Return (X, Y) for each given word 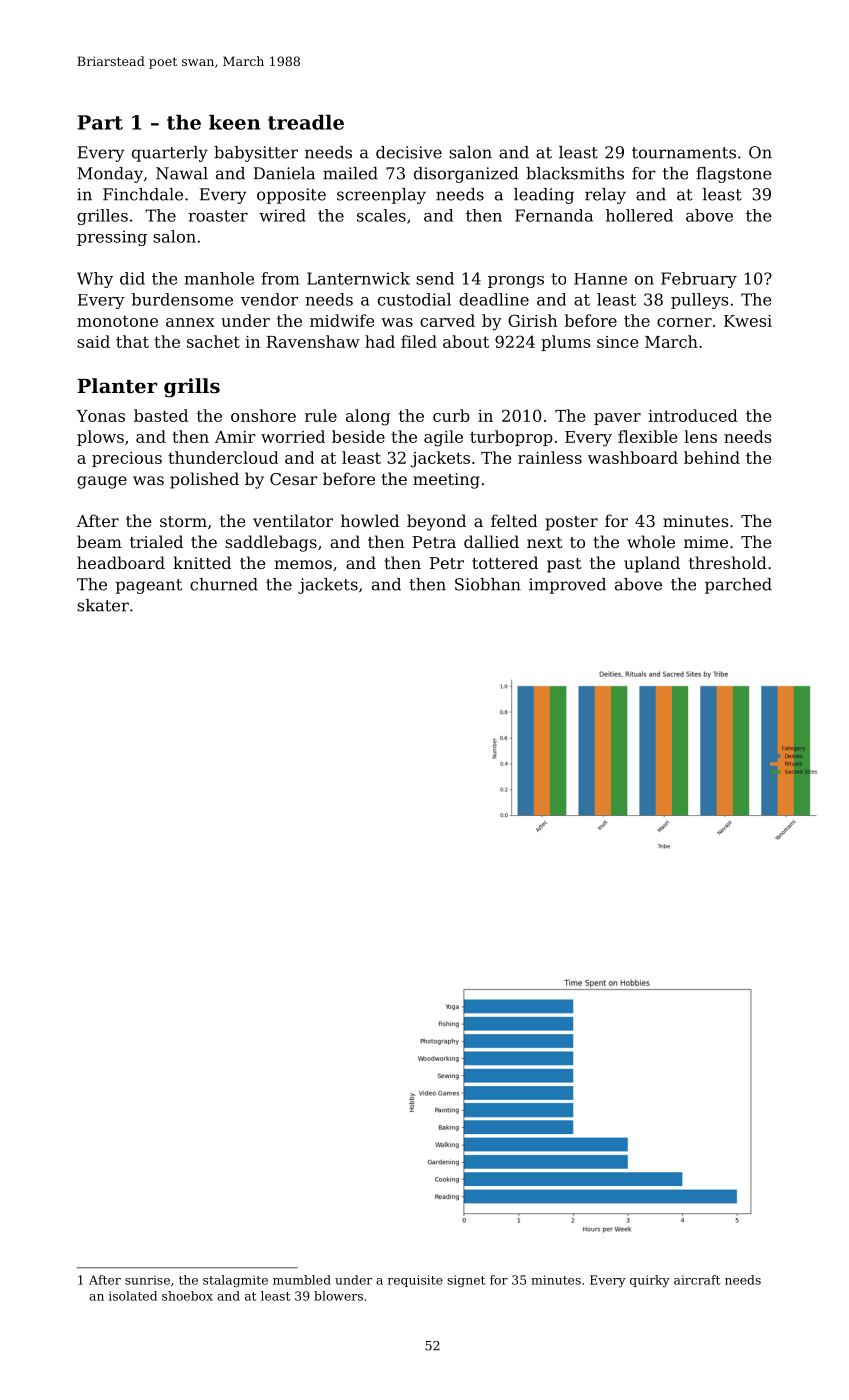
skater (103, 605)
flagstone (734, 175)
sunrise (147, 1280)
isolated (133, 1296)
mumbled (302, 1280)
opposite (291, 196)
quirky (650, 1281)
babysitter (256, 154)
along (368, 417)
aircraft (697, 1280)
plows (100, 438)
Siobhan (488, 584)
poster (572, 523)
